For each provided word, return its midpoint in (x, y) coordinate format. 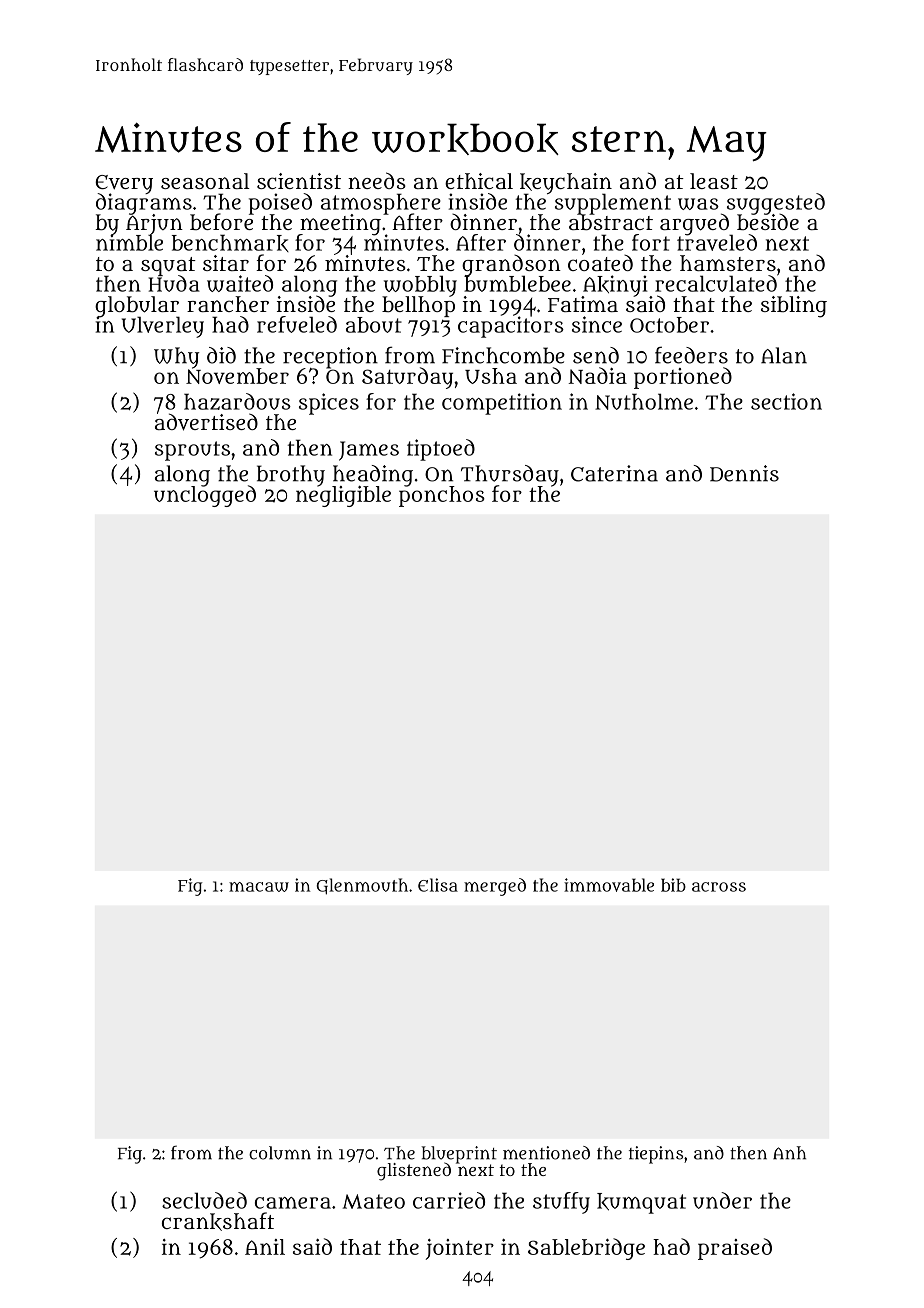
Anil (265, 1247)
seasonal (205, 181)
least (714, 181)
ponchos (442, 496)
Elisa (438, 885)
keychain (566, 183)
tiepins (656, 1155)
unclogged (205, 496)
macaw (259, 887)
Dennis (744, 473)
